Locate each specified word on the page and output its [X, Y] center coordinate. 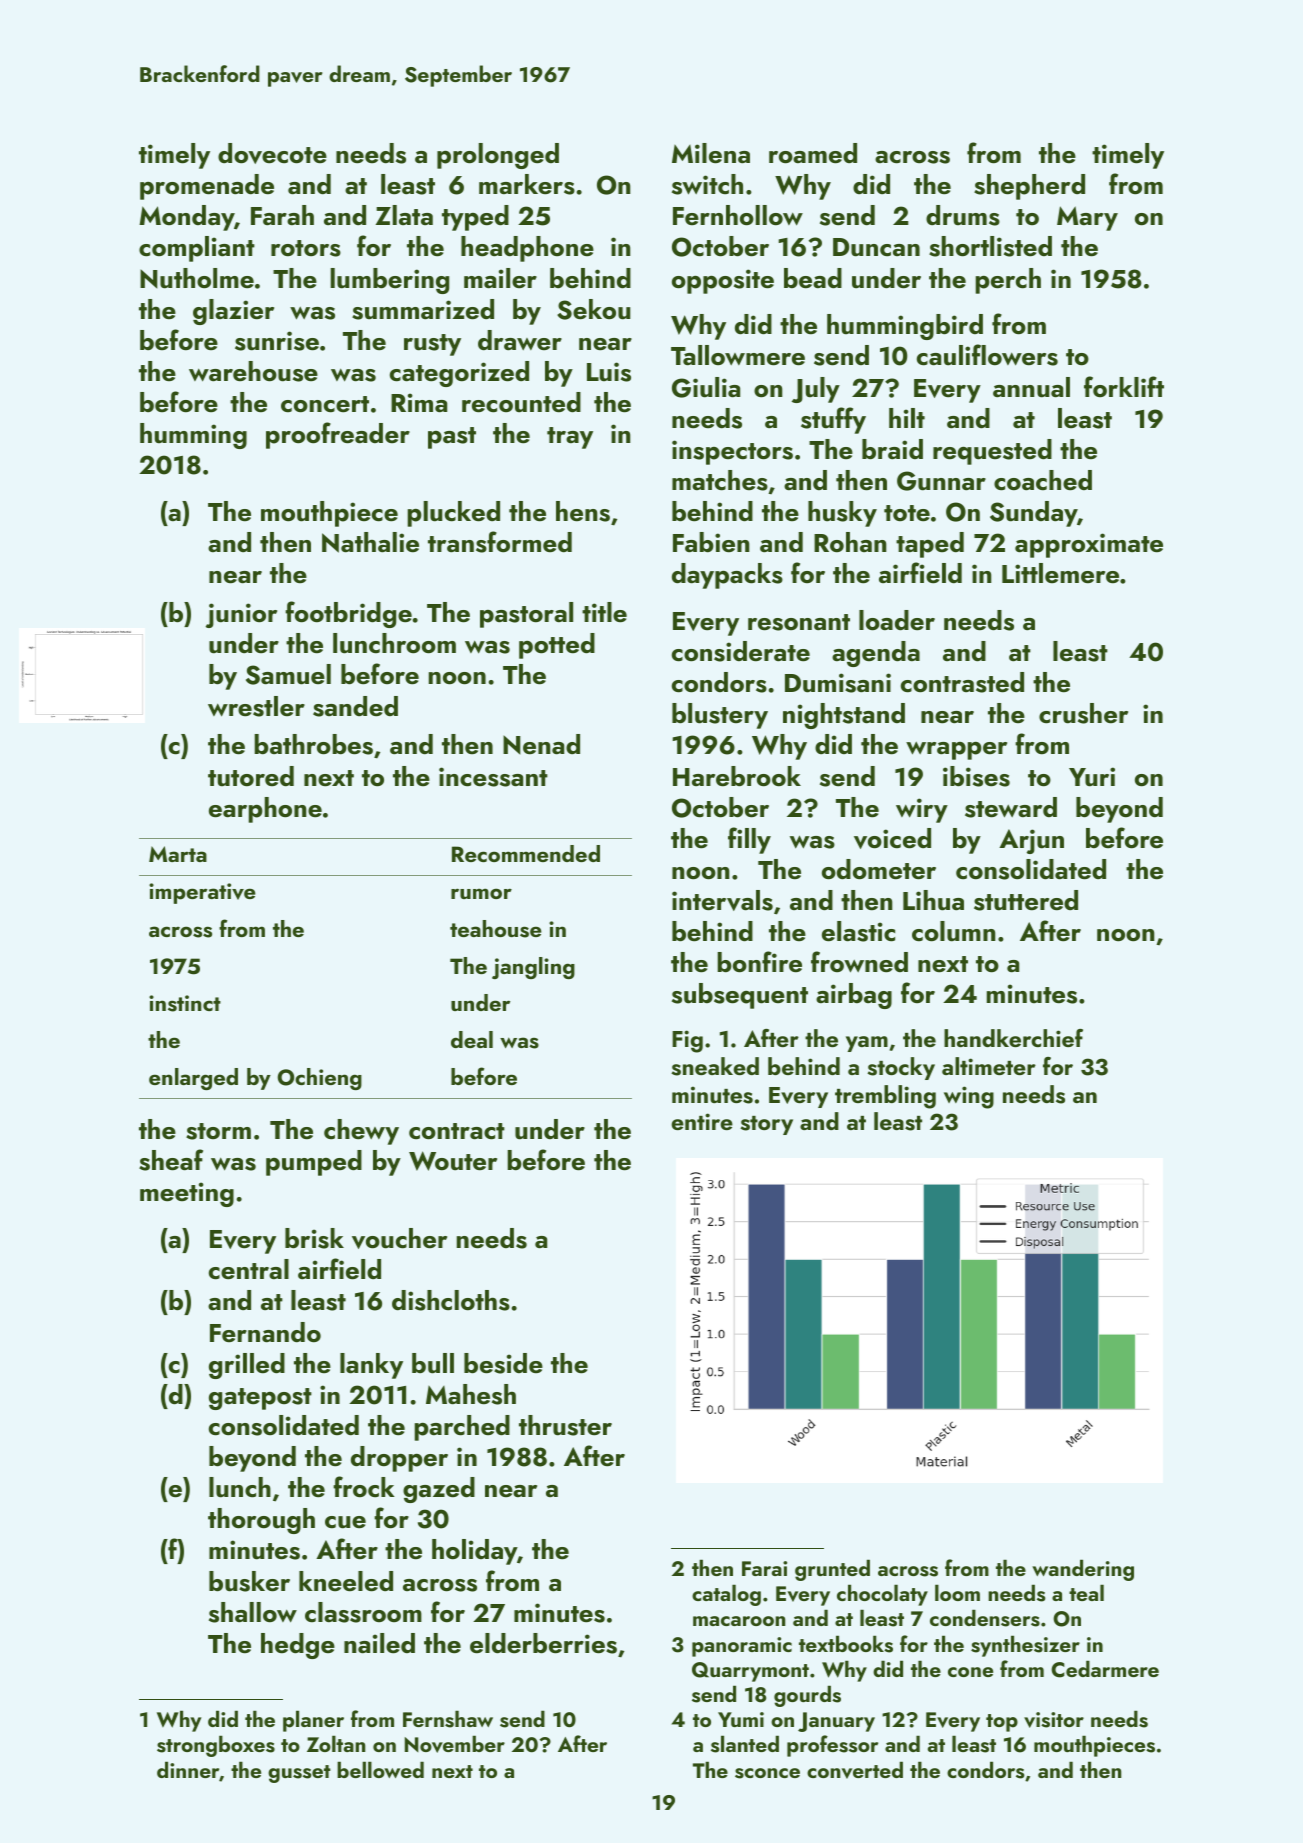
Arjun [1031, 841]
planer [313, 1721]
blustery [720, 716]
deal [472, 1039]
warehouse [253, 371]
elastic [858, 931]
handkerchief [1013, 1038]
